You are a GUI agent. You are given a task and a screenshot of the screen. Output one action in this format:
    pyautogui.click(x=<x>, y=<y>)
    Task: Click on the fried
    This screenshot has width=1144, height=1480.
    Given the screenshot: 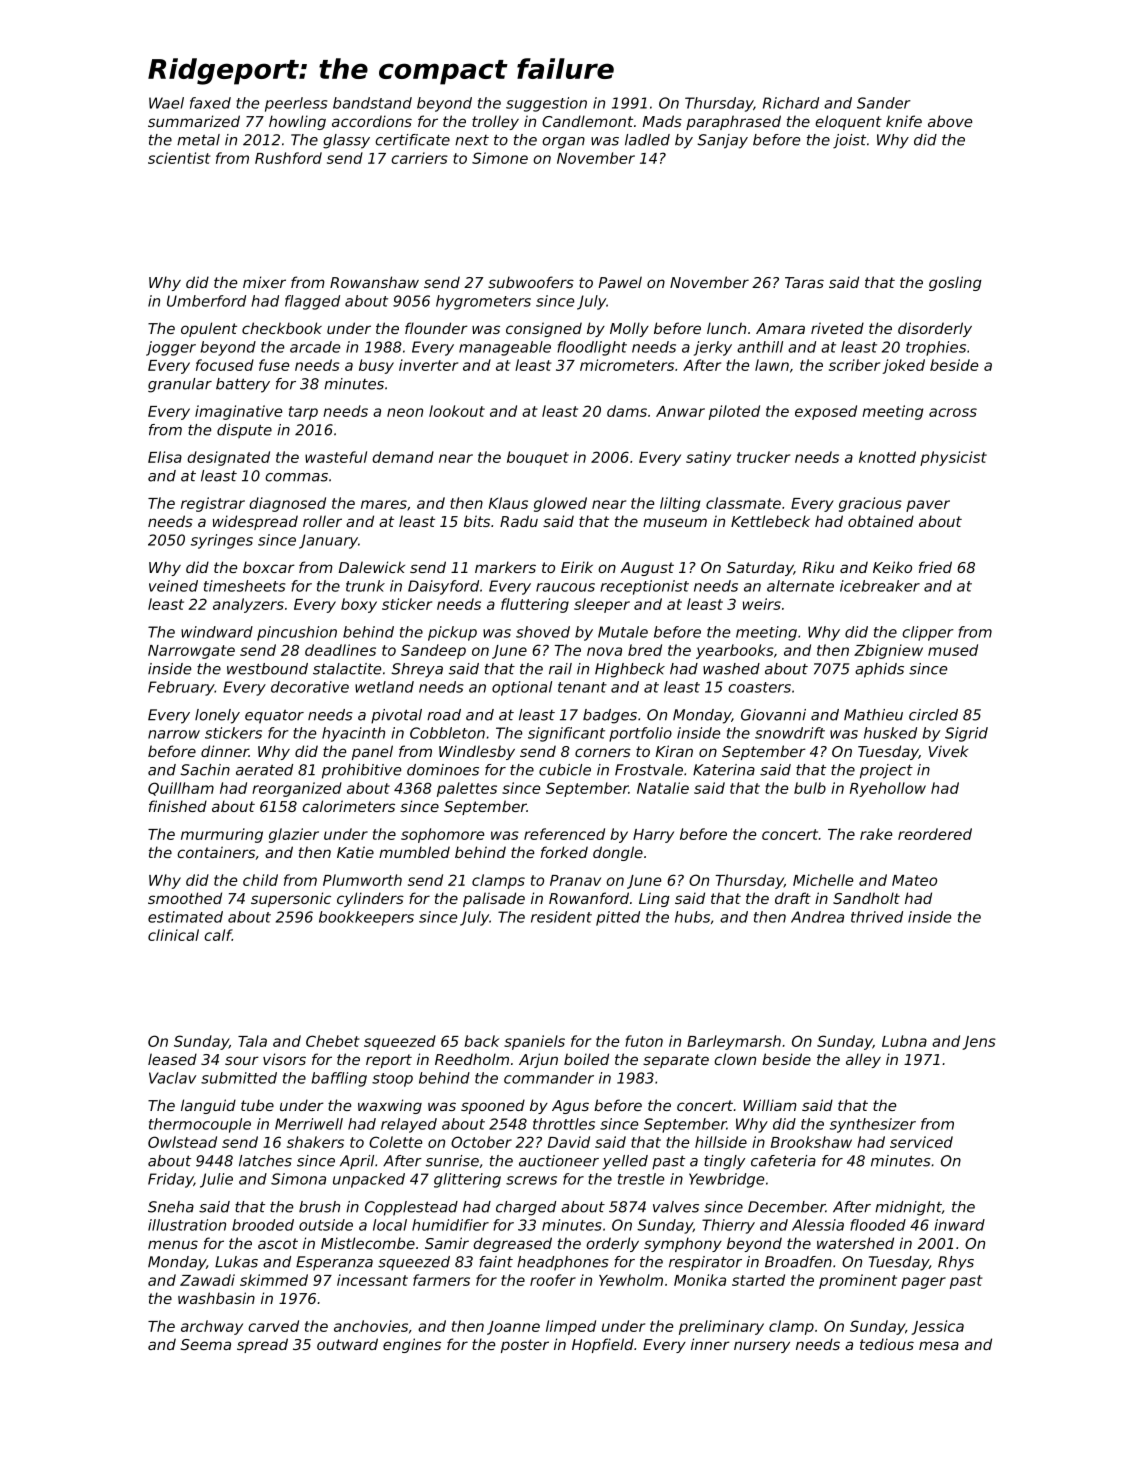 What is the action you would take?
    pyautogui.click(x=935, y=567)
